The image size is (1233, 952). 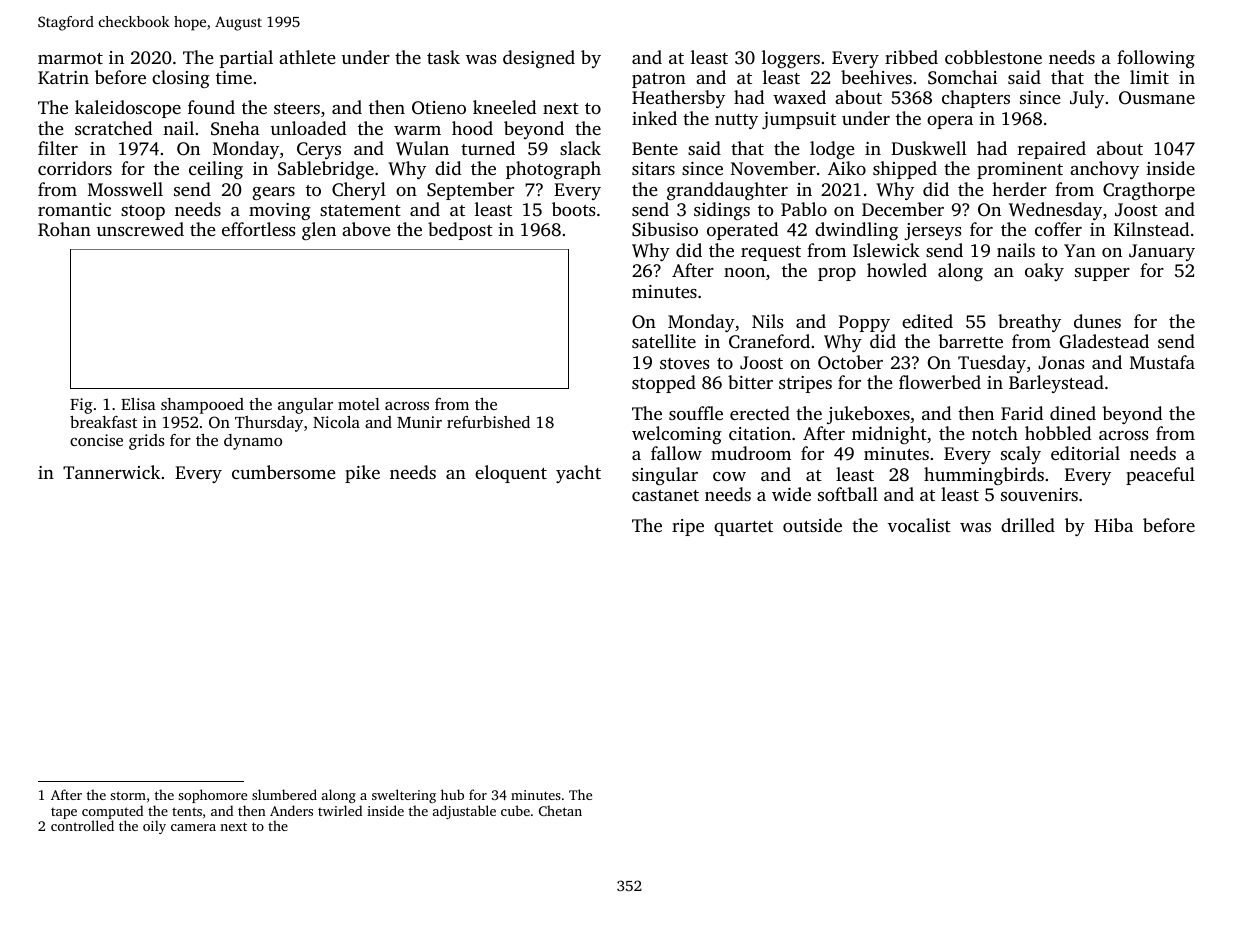 What do you see at coordinates (773, 168) in the screenshot?
I see `November` at bounding box center [773, 168].
